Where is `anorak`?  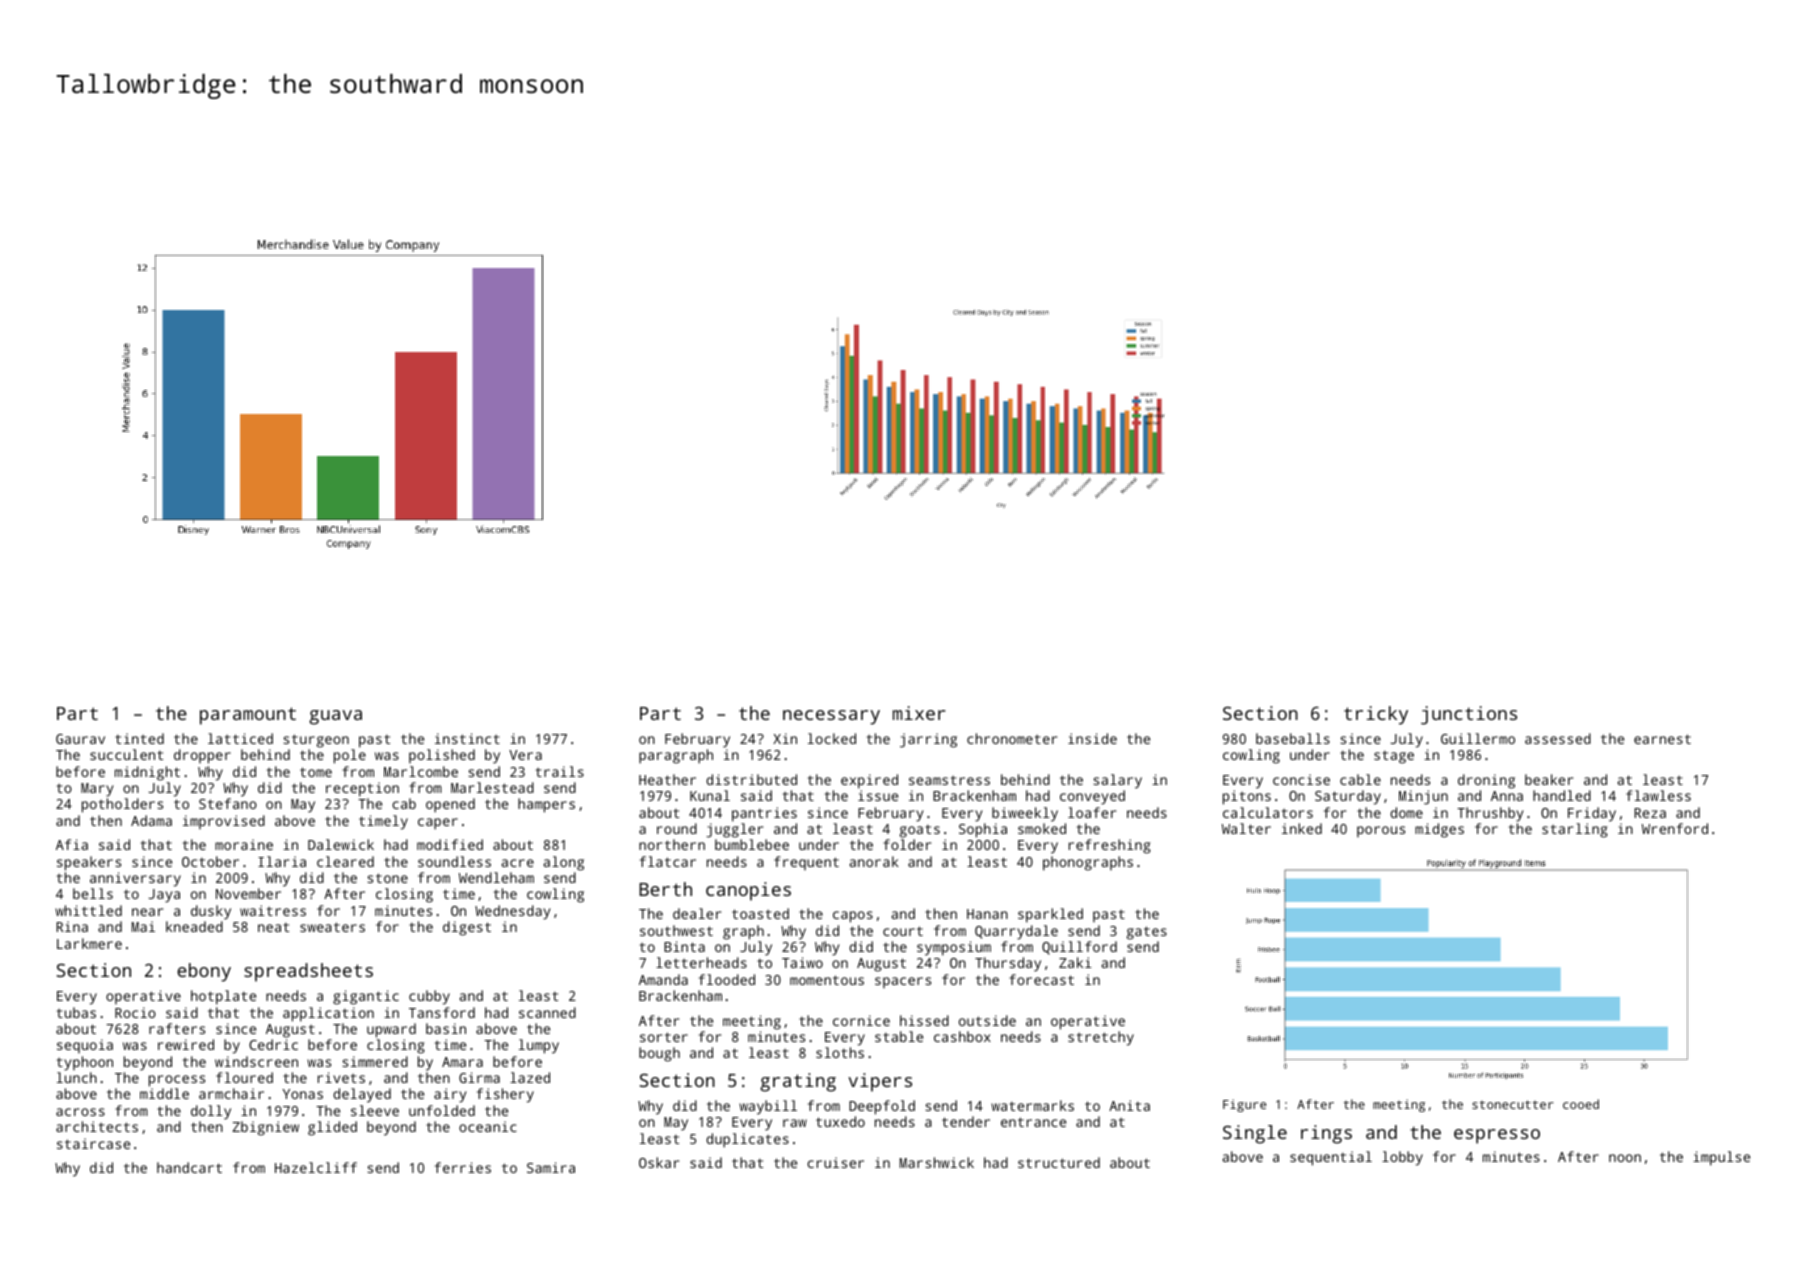
anorak is located at coordinates (874, 861).
